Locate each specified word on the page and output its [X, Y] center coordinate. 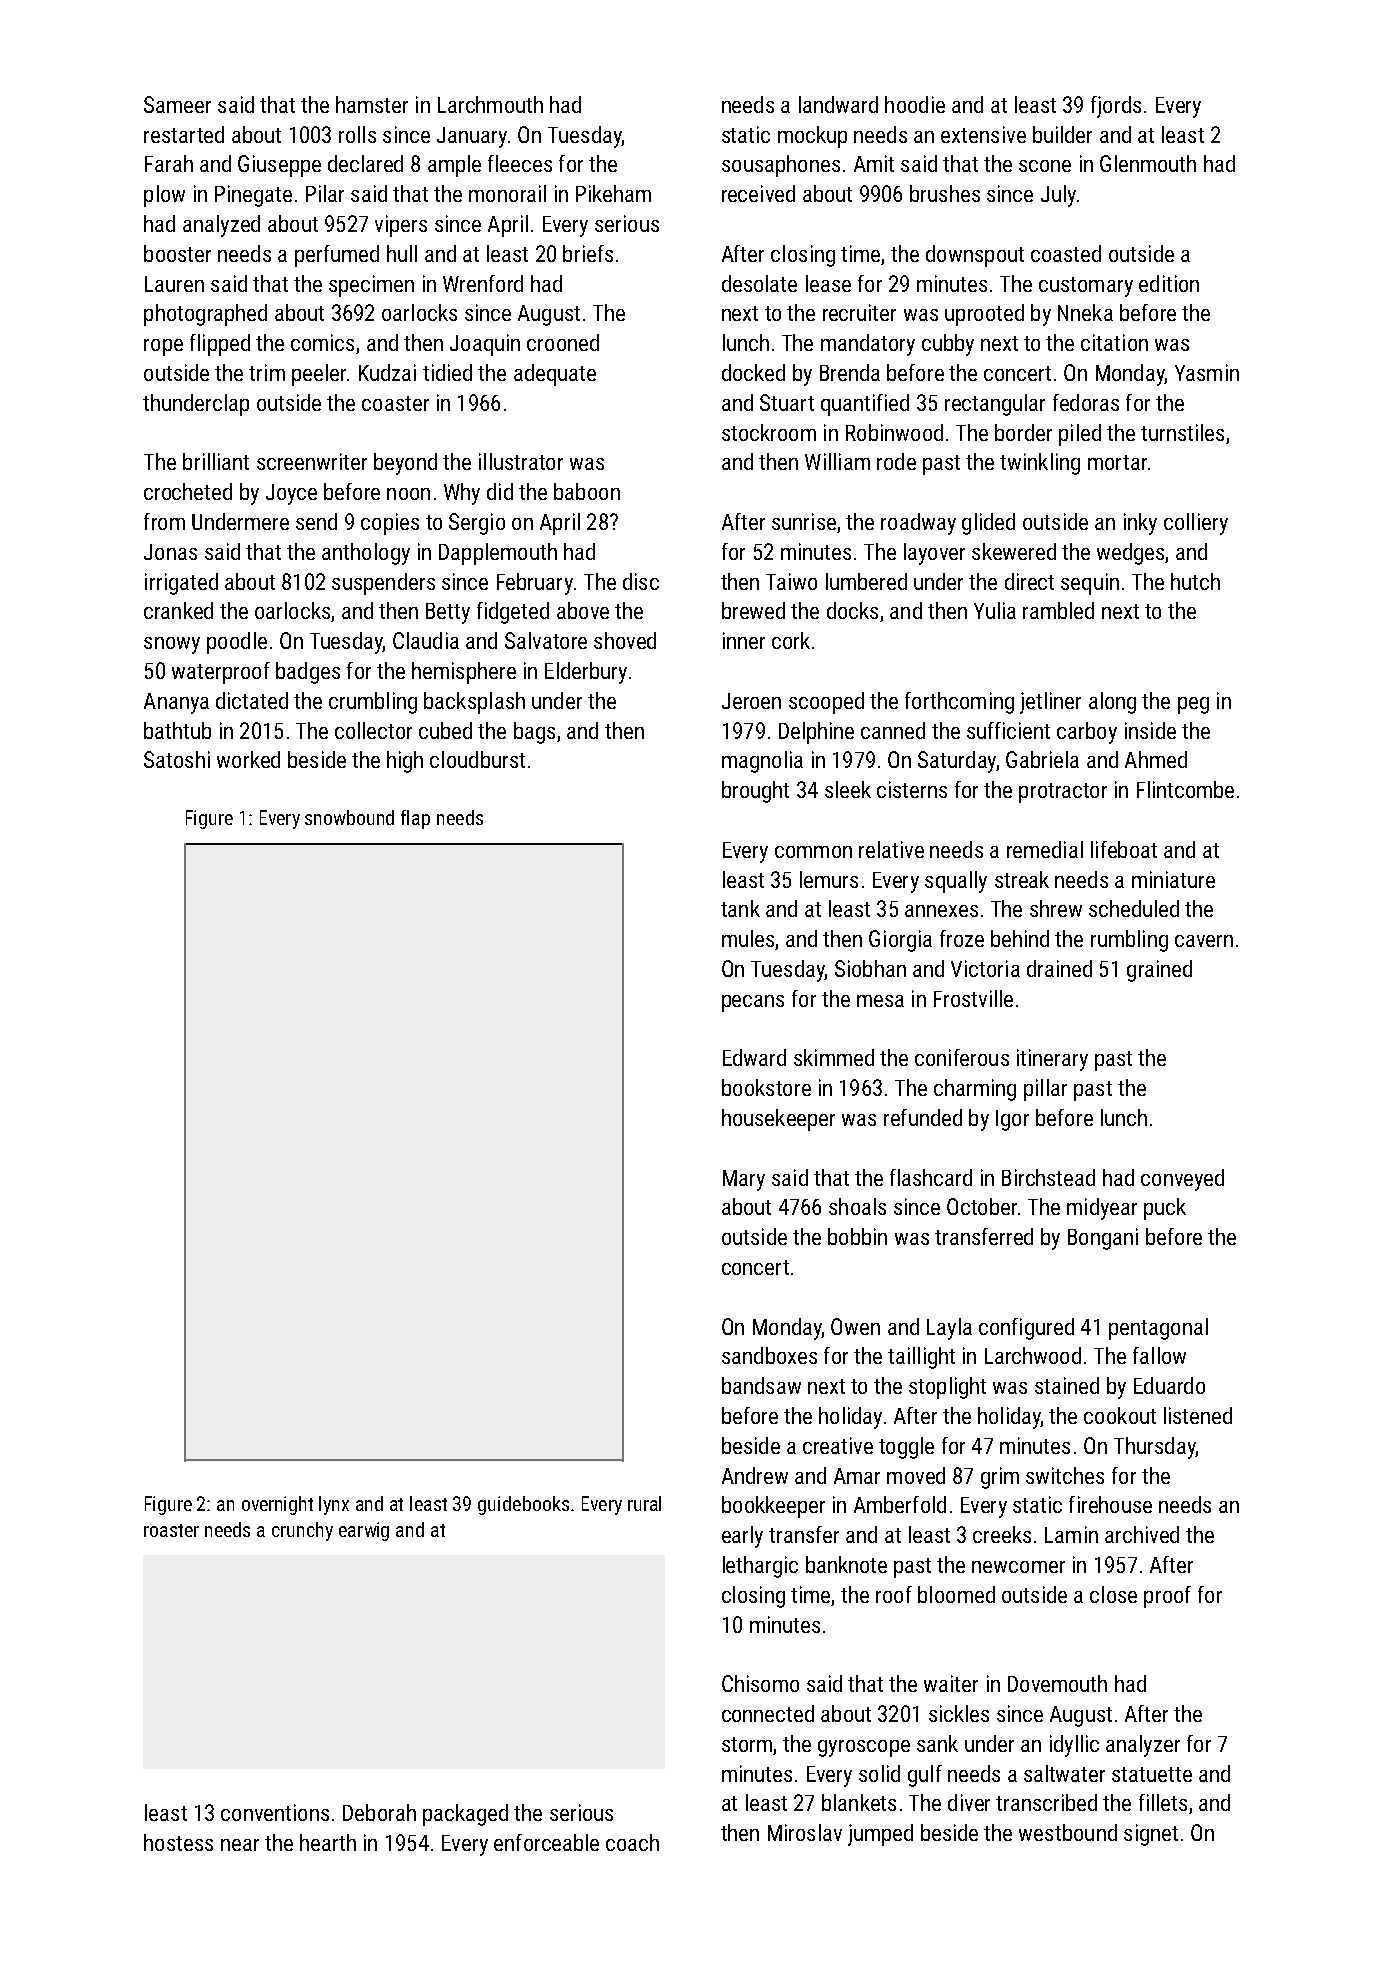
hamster [372, 104]
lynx [334, 1505]
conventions [275, 1812]
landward [838, 104]
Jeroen [751, 701]
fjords [1116, 107]
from [164, 521]
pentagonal [1158, 1329]
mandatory [868, 345]
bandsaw [761, 1385]
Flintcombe [1185, 789]
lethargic [760, 1567]
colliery [1196, 524]
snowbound [349, 817]
